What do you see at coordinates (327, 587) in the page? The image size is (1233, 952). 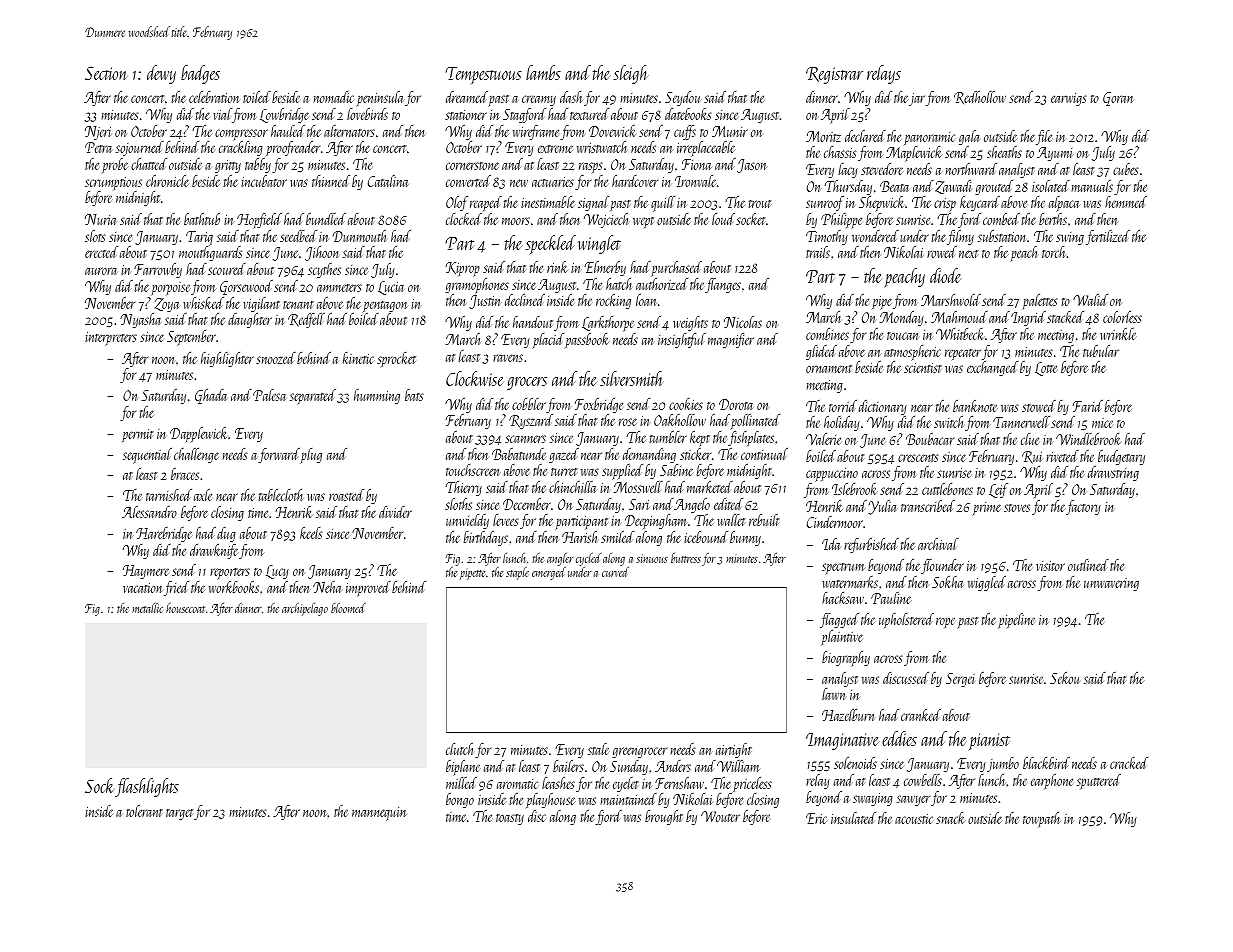 I see `Neha` at bounding box center [327, 587].
